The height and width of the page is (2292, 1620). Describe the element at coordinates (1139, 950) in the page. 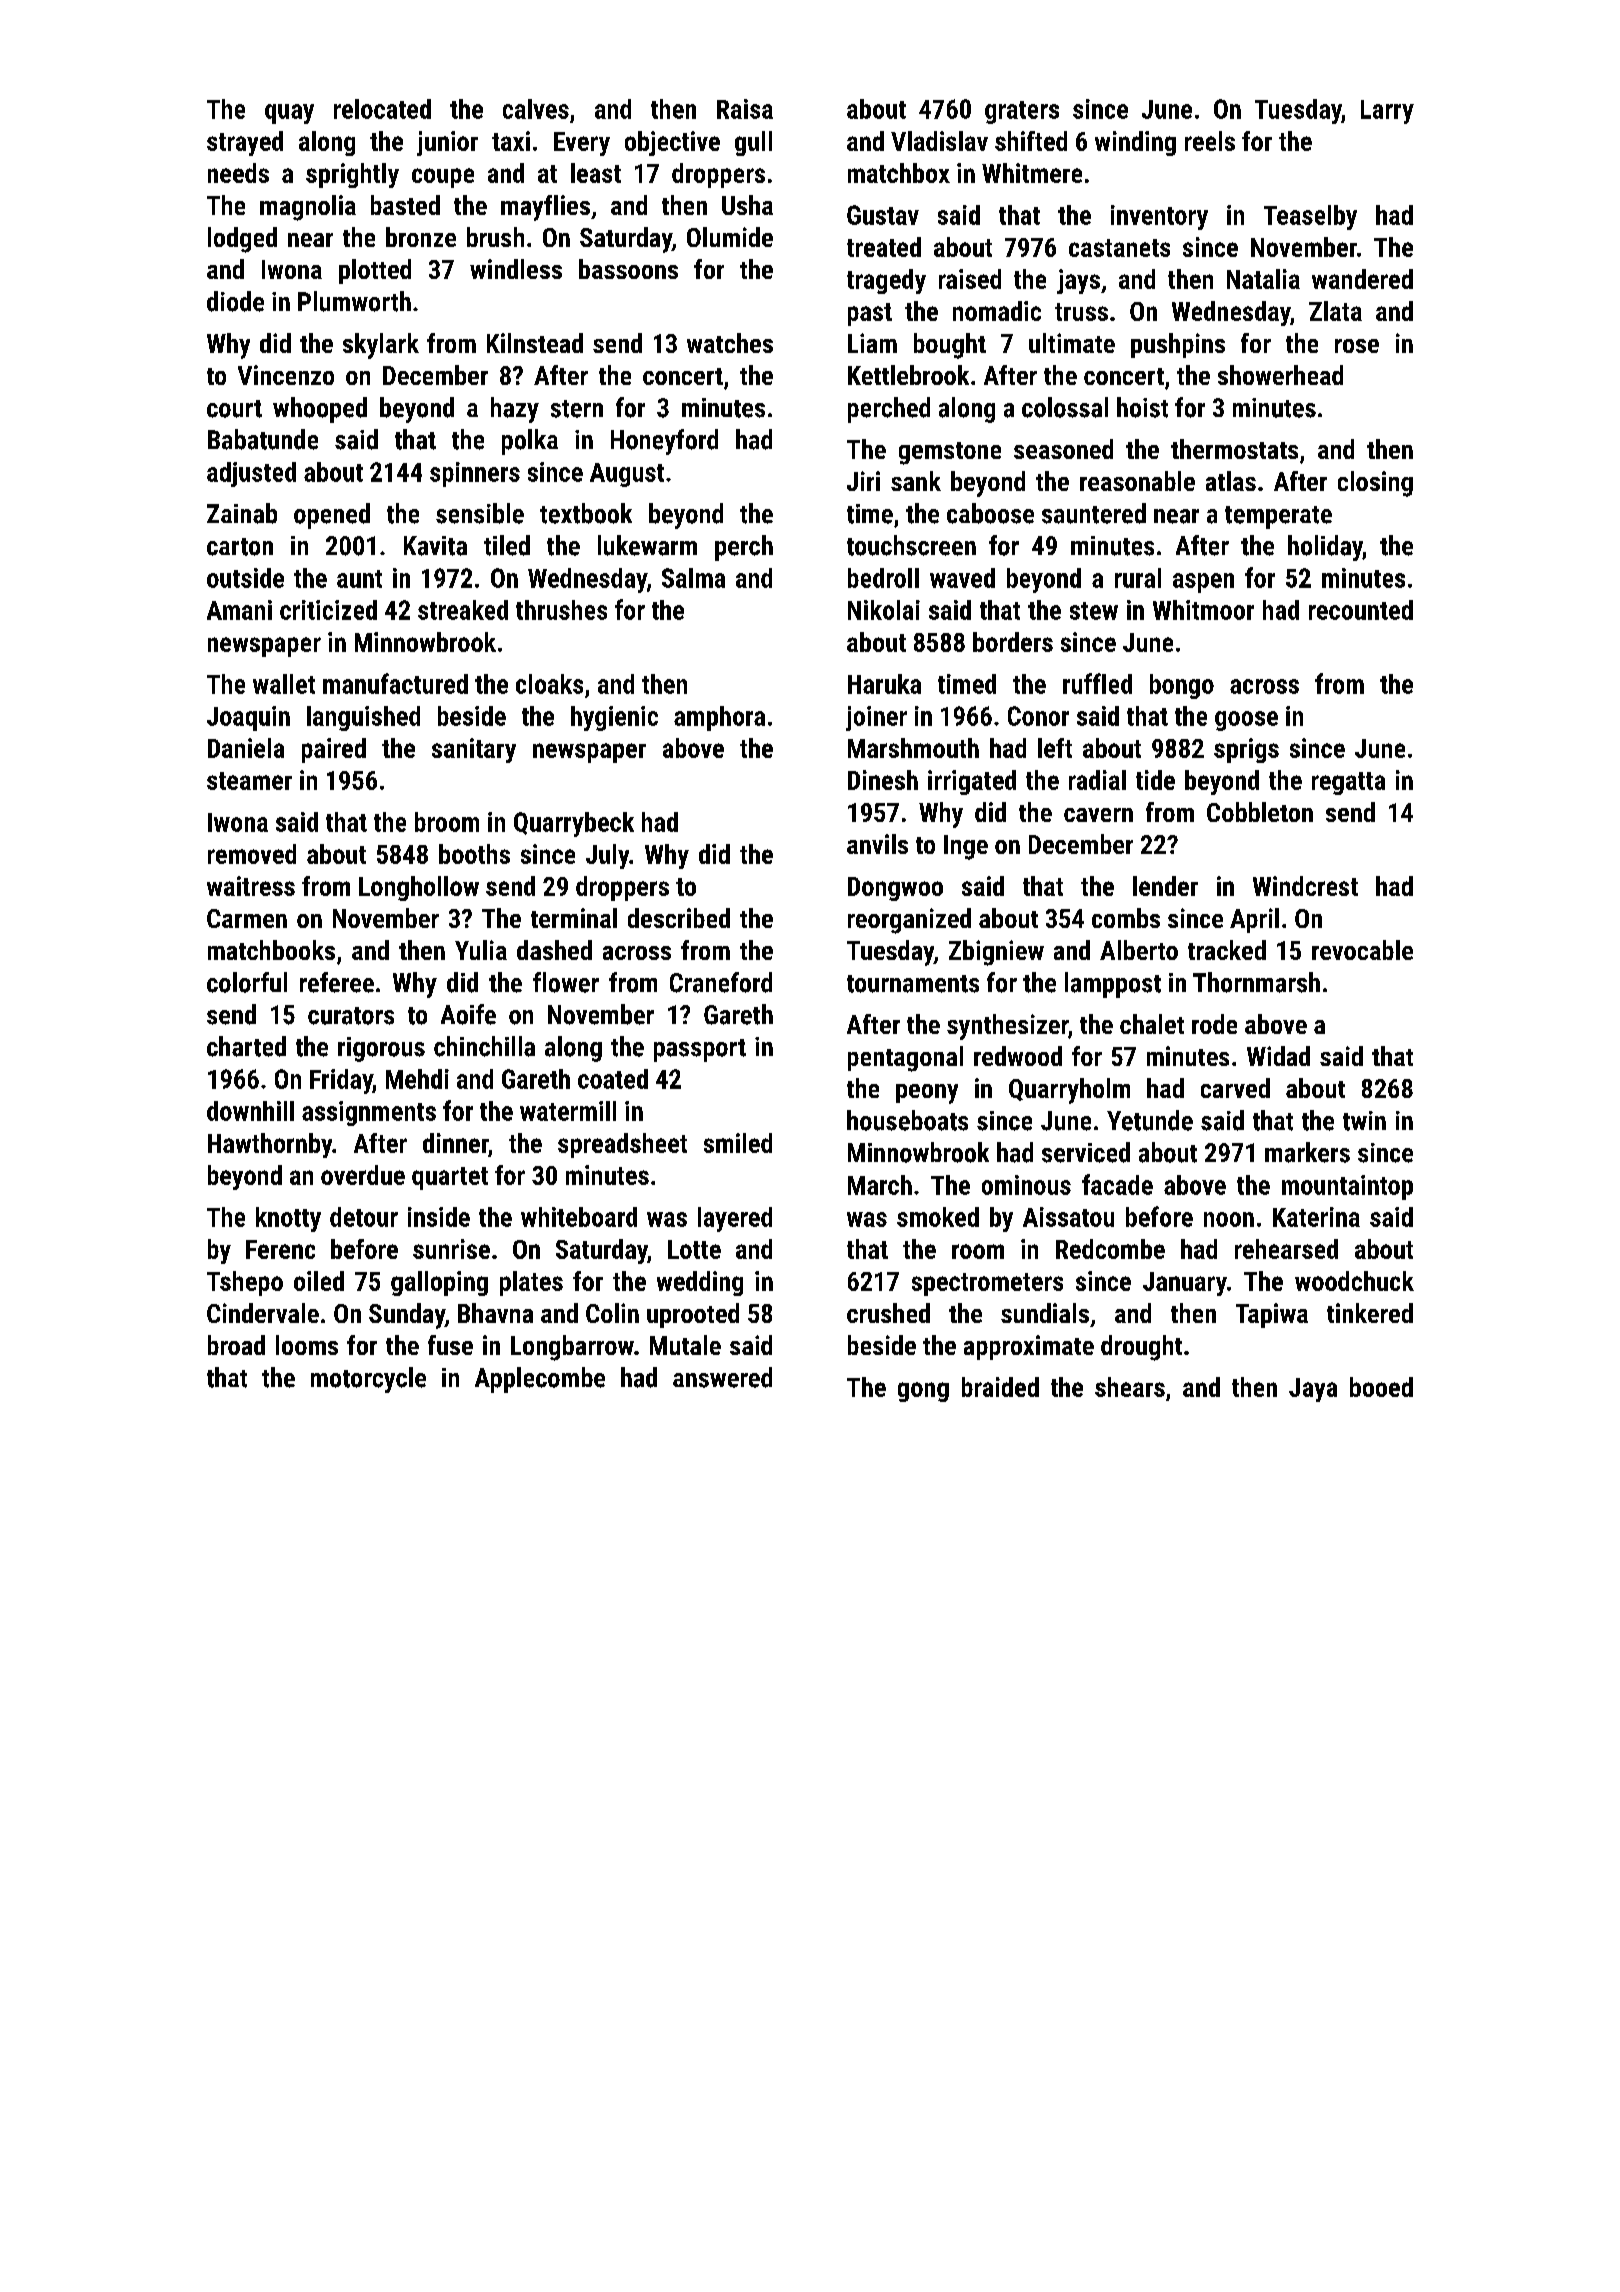

I see `Alberto` at that location.
